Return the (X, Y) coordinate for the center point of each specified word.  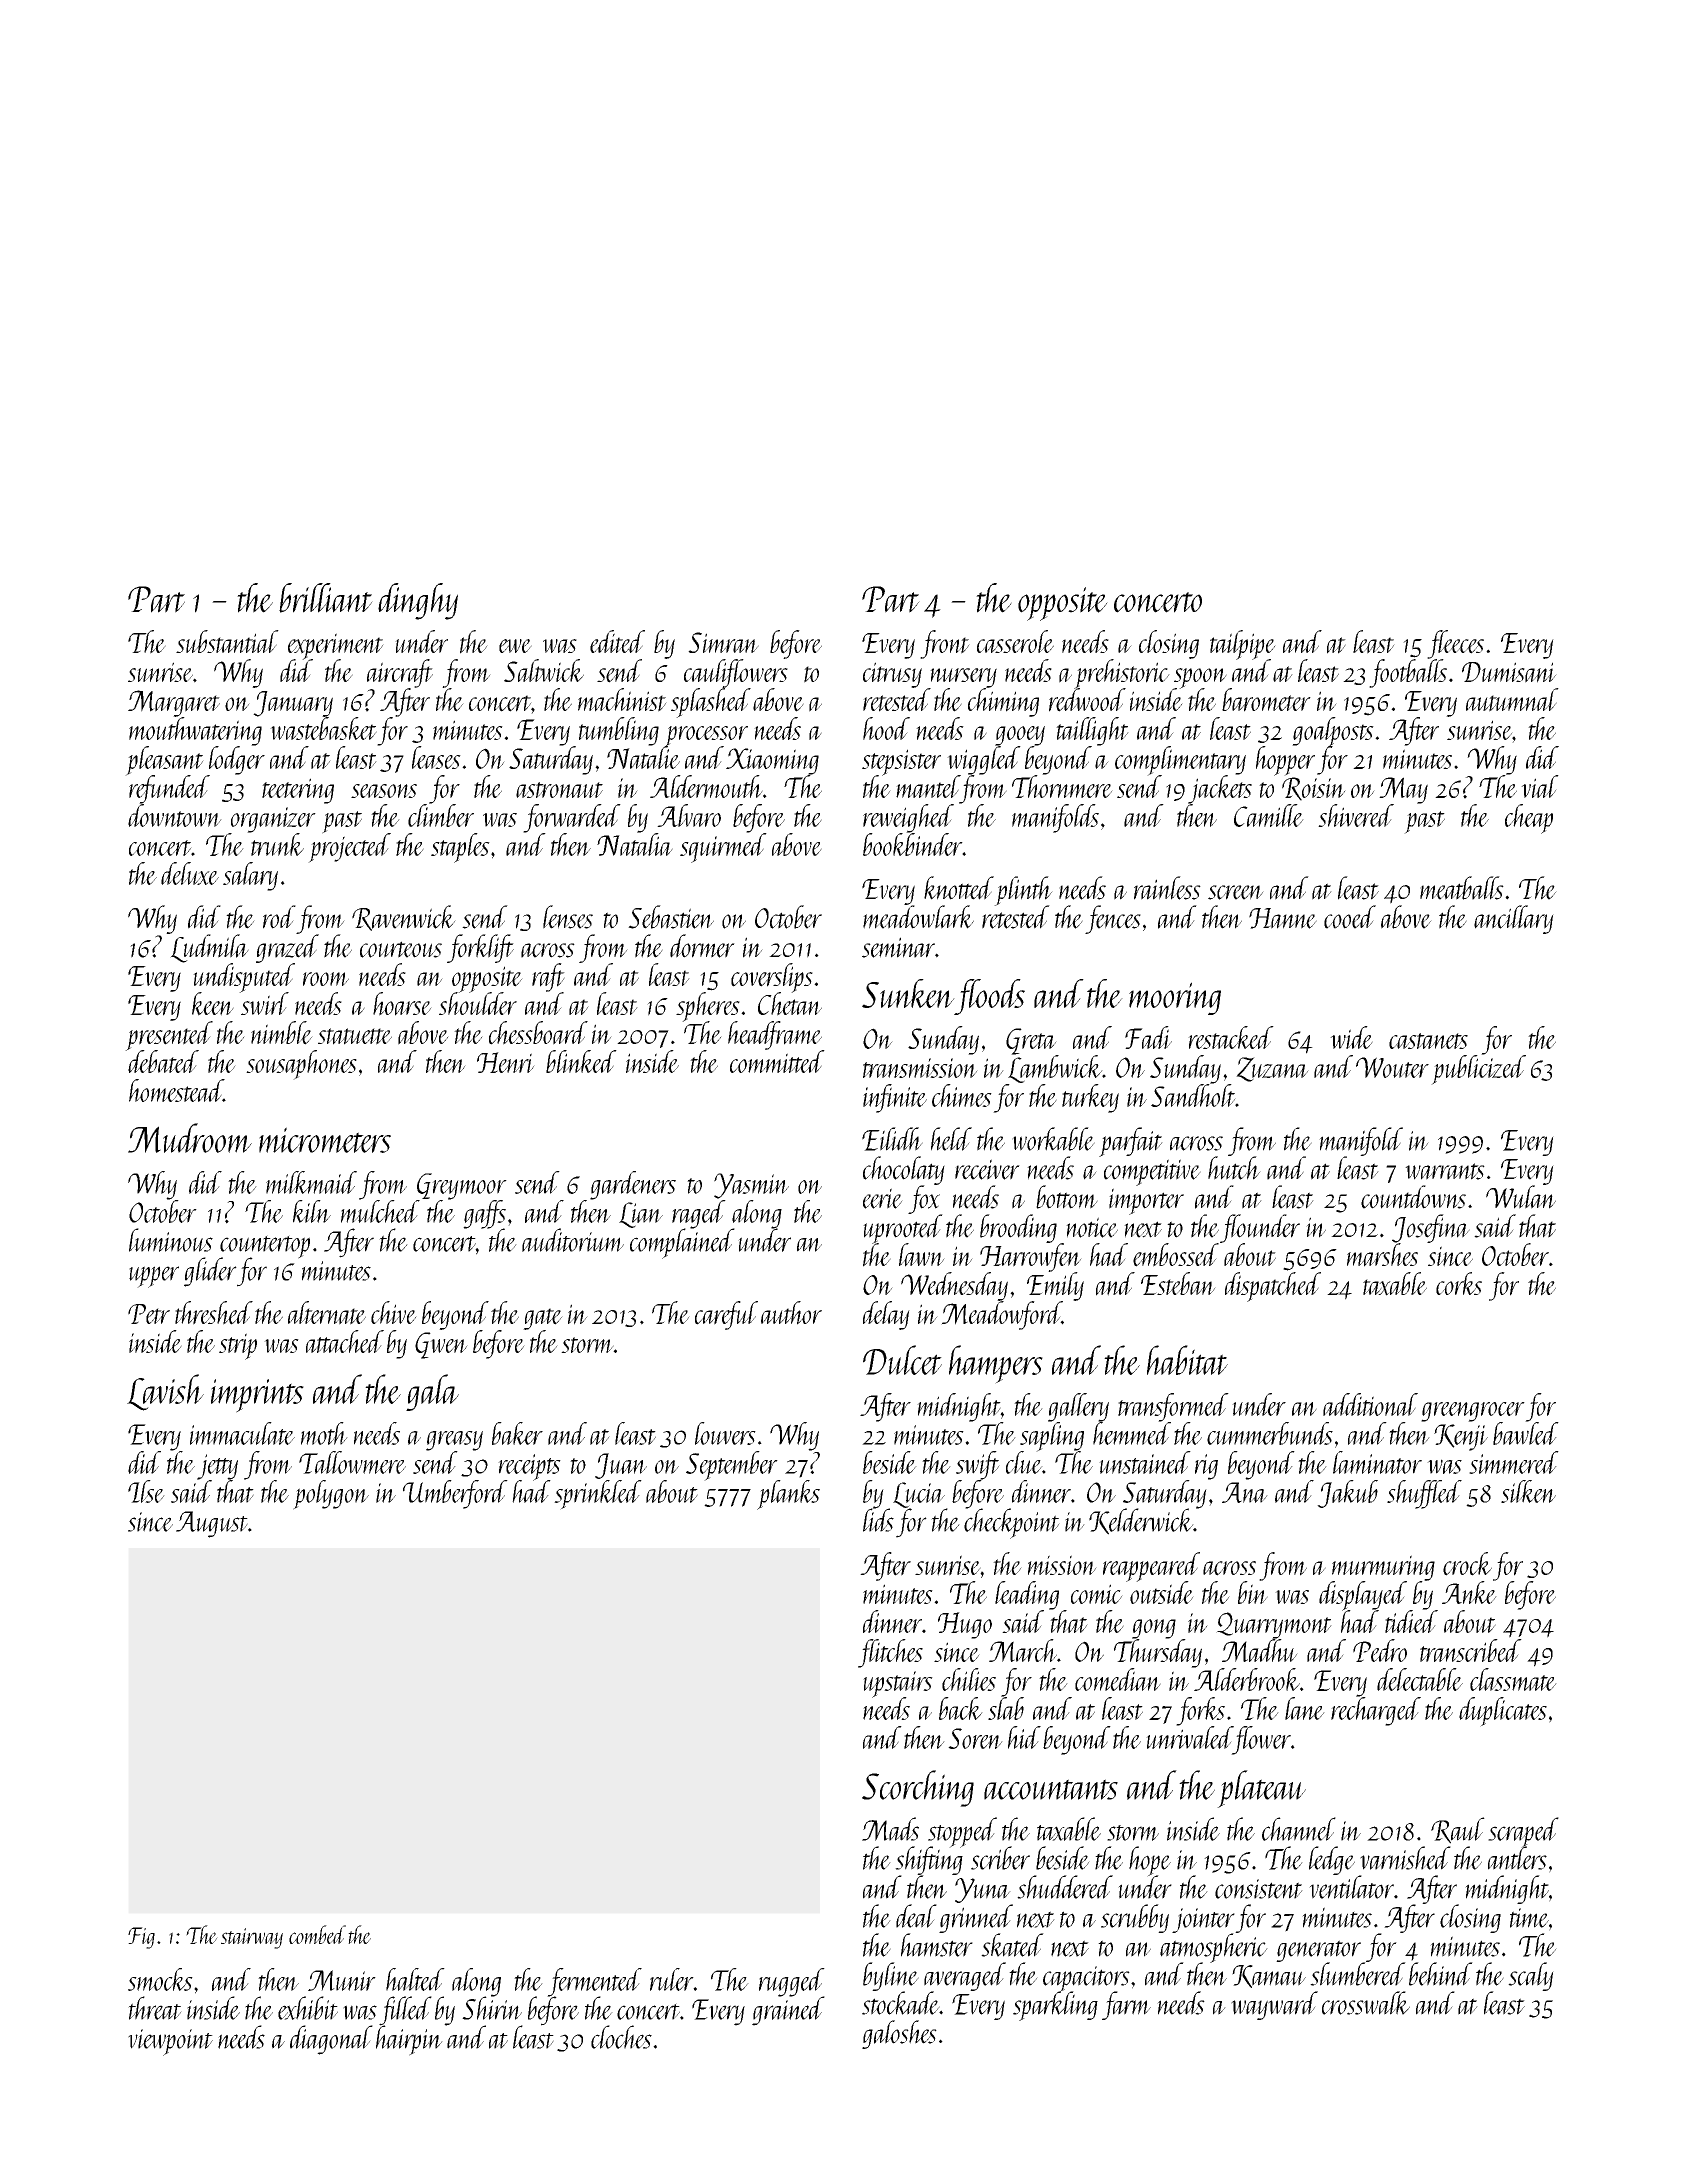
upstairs (898, 1684)
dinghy (418, 601)
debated (163, 1062)
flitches (890, 1653)
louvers (725, 1433)
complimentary (1180, 760)
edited (617, 641)
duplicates (1503, 1712)
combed (317, 1934)
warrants (1445, 1171)
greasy (454, 1441)
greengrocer (1473, 1412)
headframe (775, 1035)
